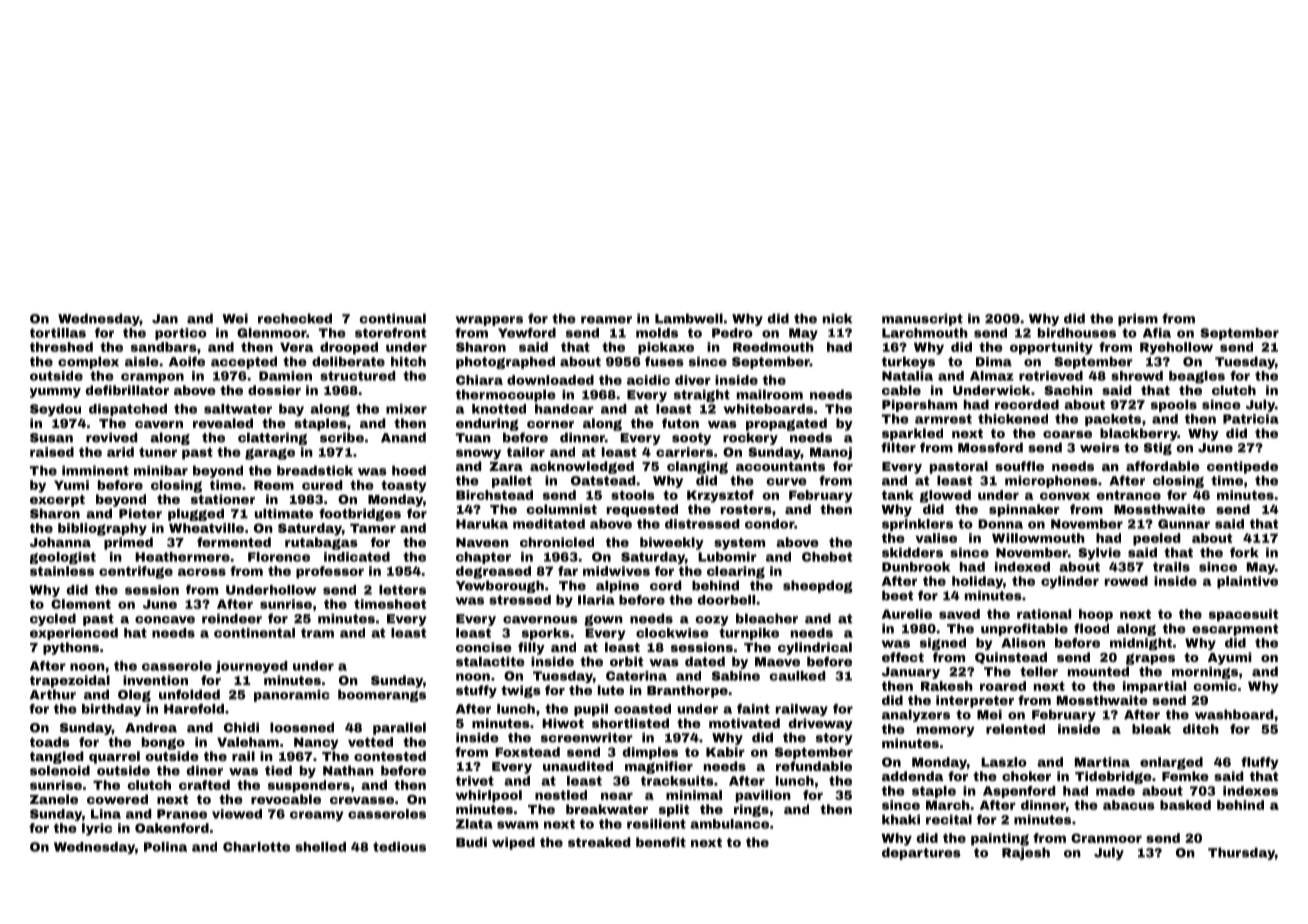 Image resolution: width=1308 pixels, height=924 pixels. Describe the element at coordinates (1243, 615) in the screenshot. I see `spacesuit` at that location.
